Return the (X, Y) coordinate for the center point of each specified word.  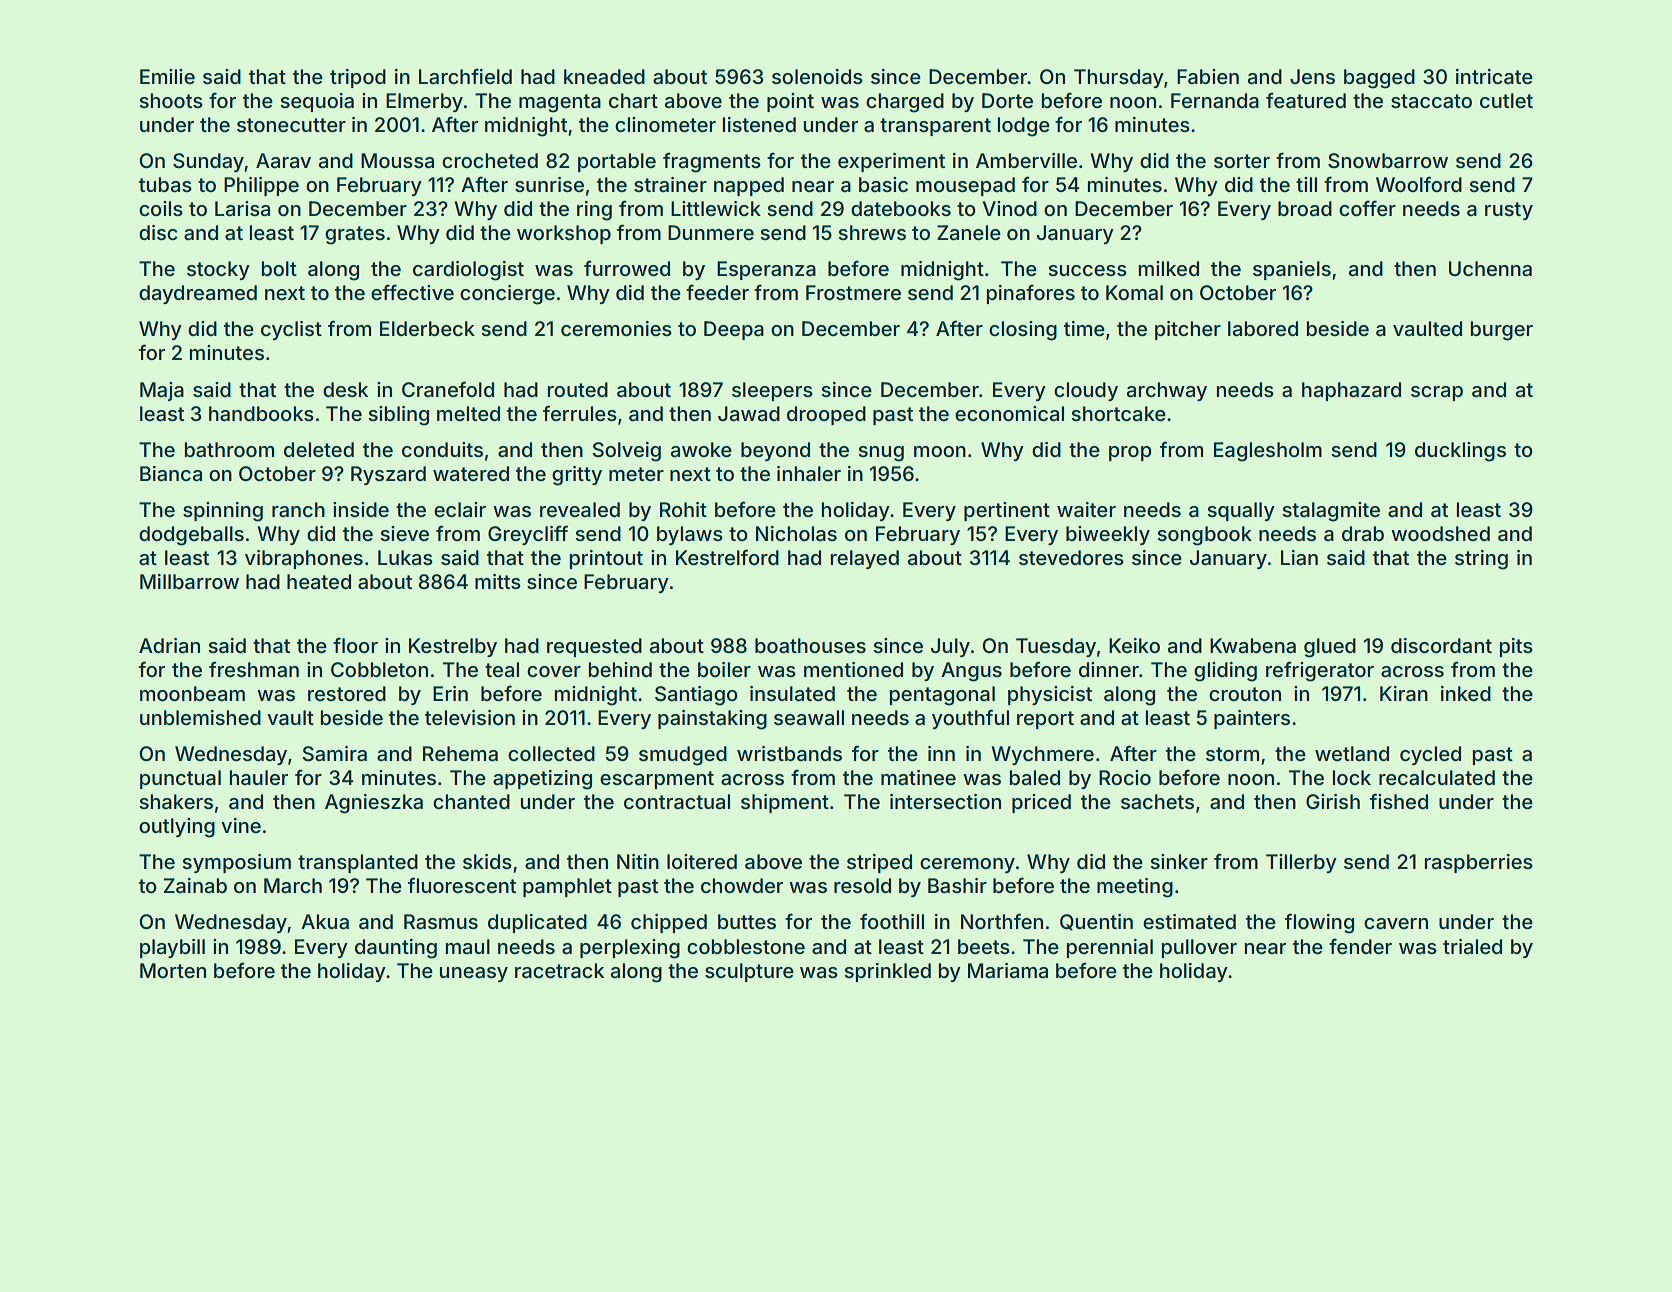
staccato (1431, 101)
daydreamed (198, 294)
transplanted (358, 863)
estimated (1189, 922)
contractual (677, 802)
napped (749, 186)
